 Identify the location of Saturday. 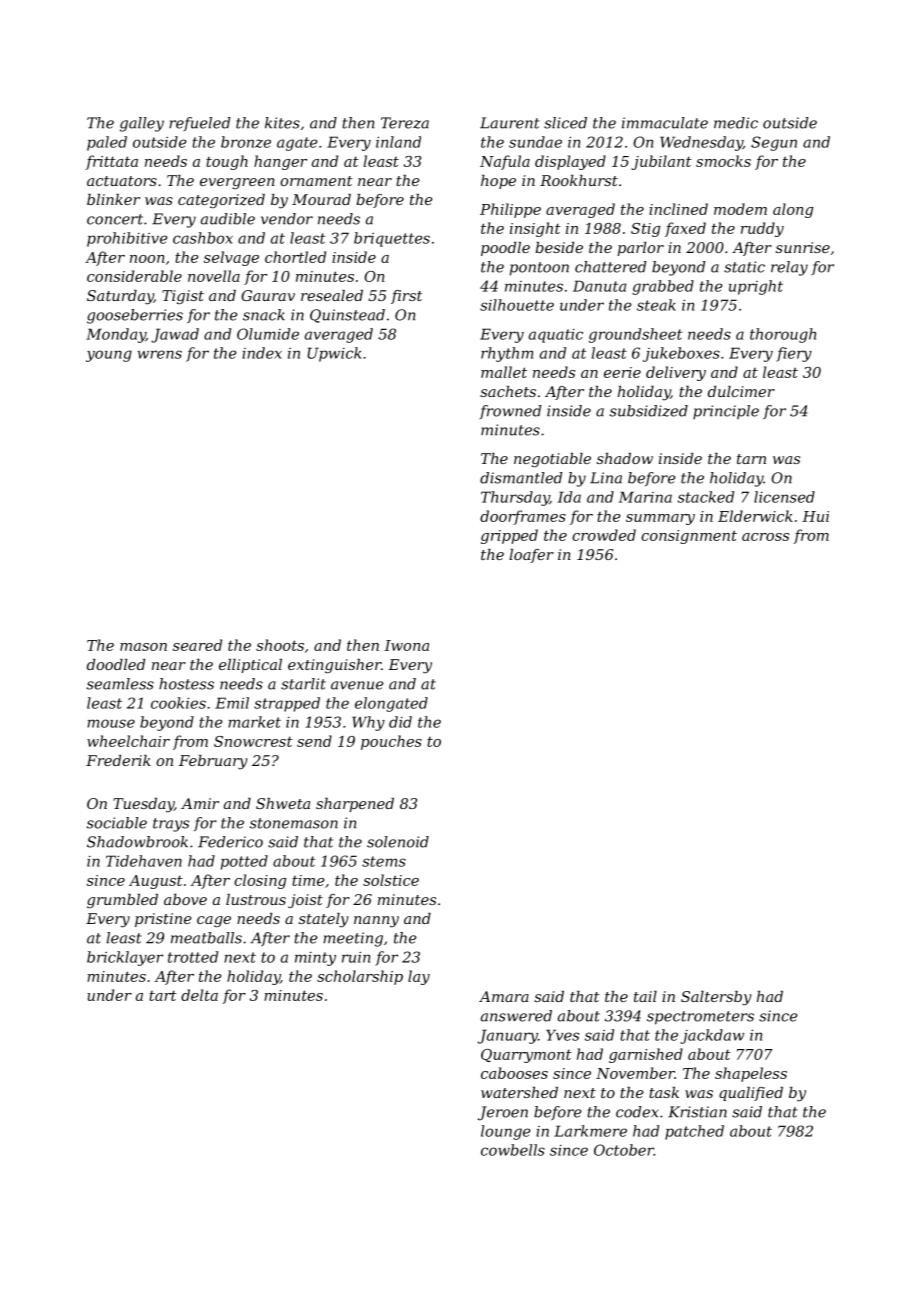
(120, 297).
